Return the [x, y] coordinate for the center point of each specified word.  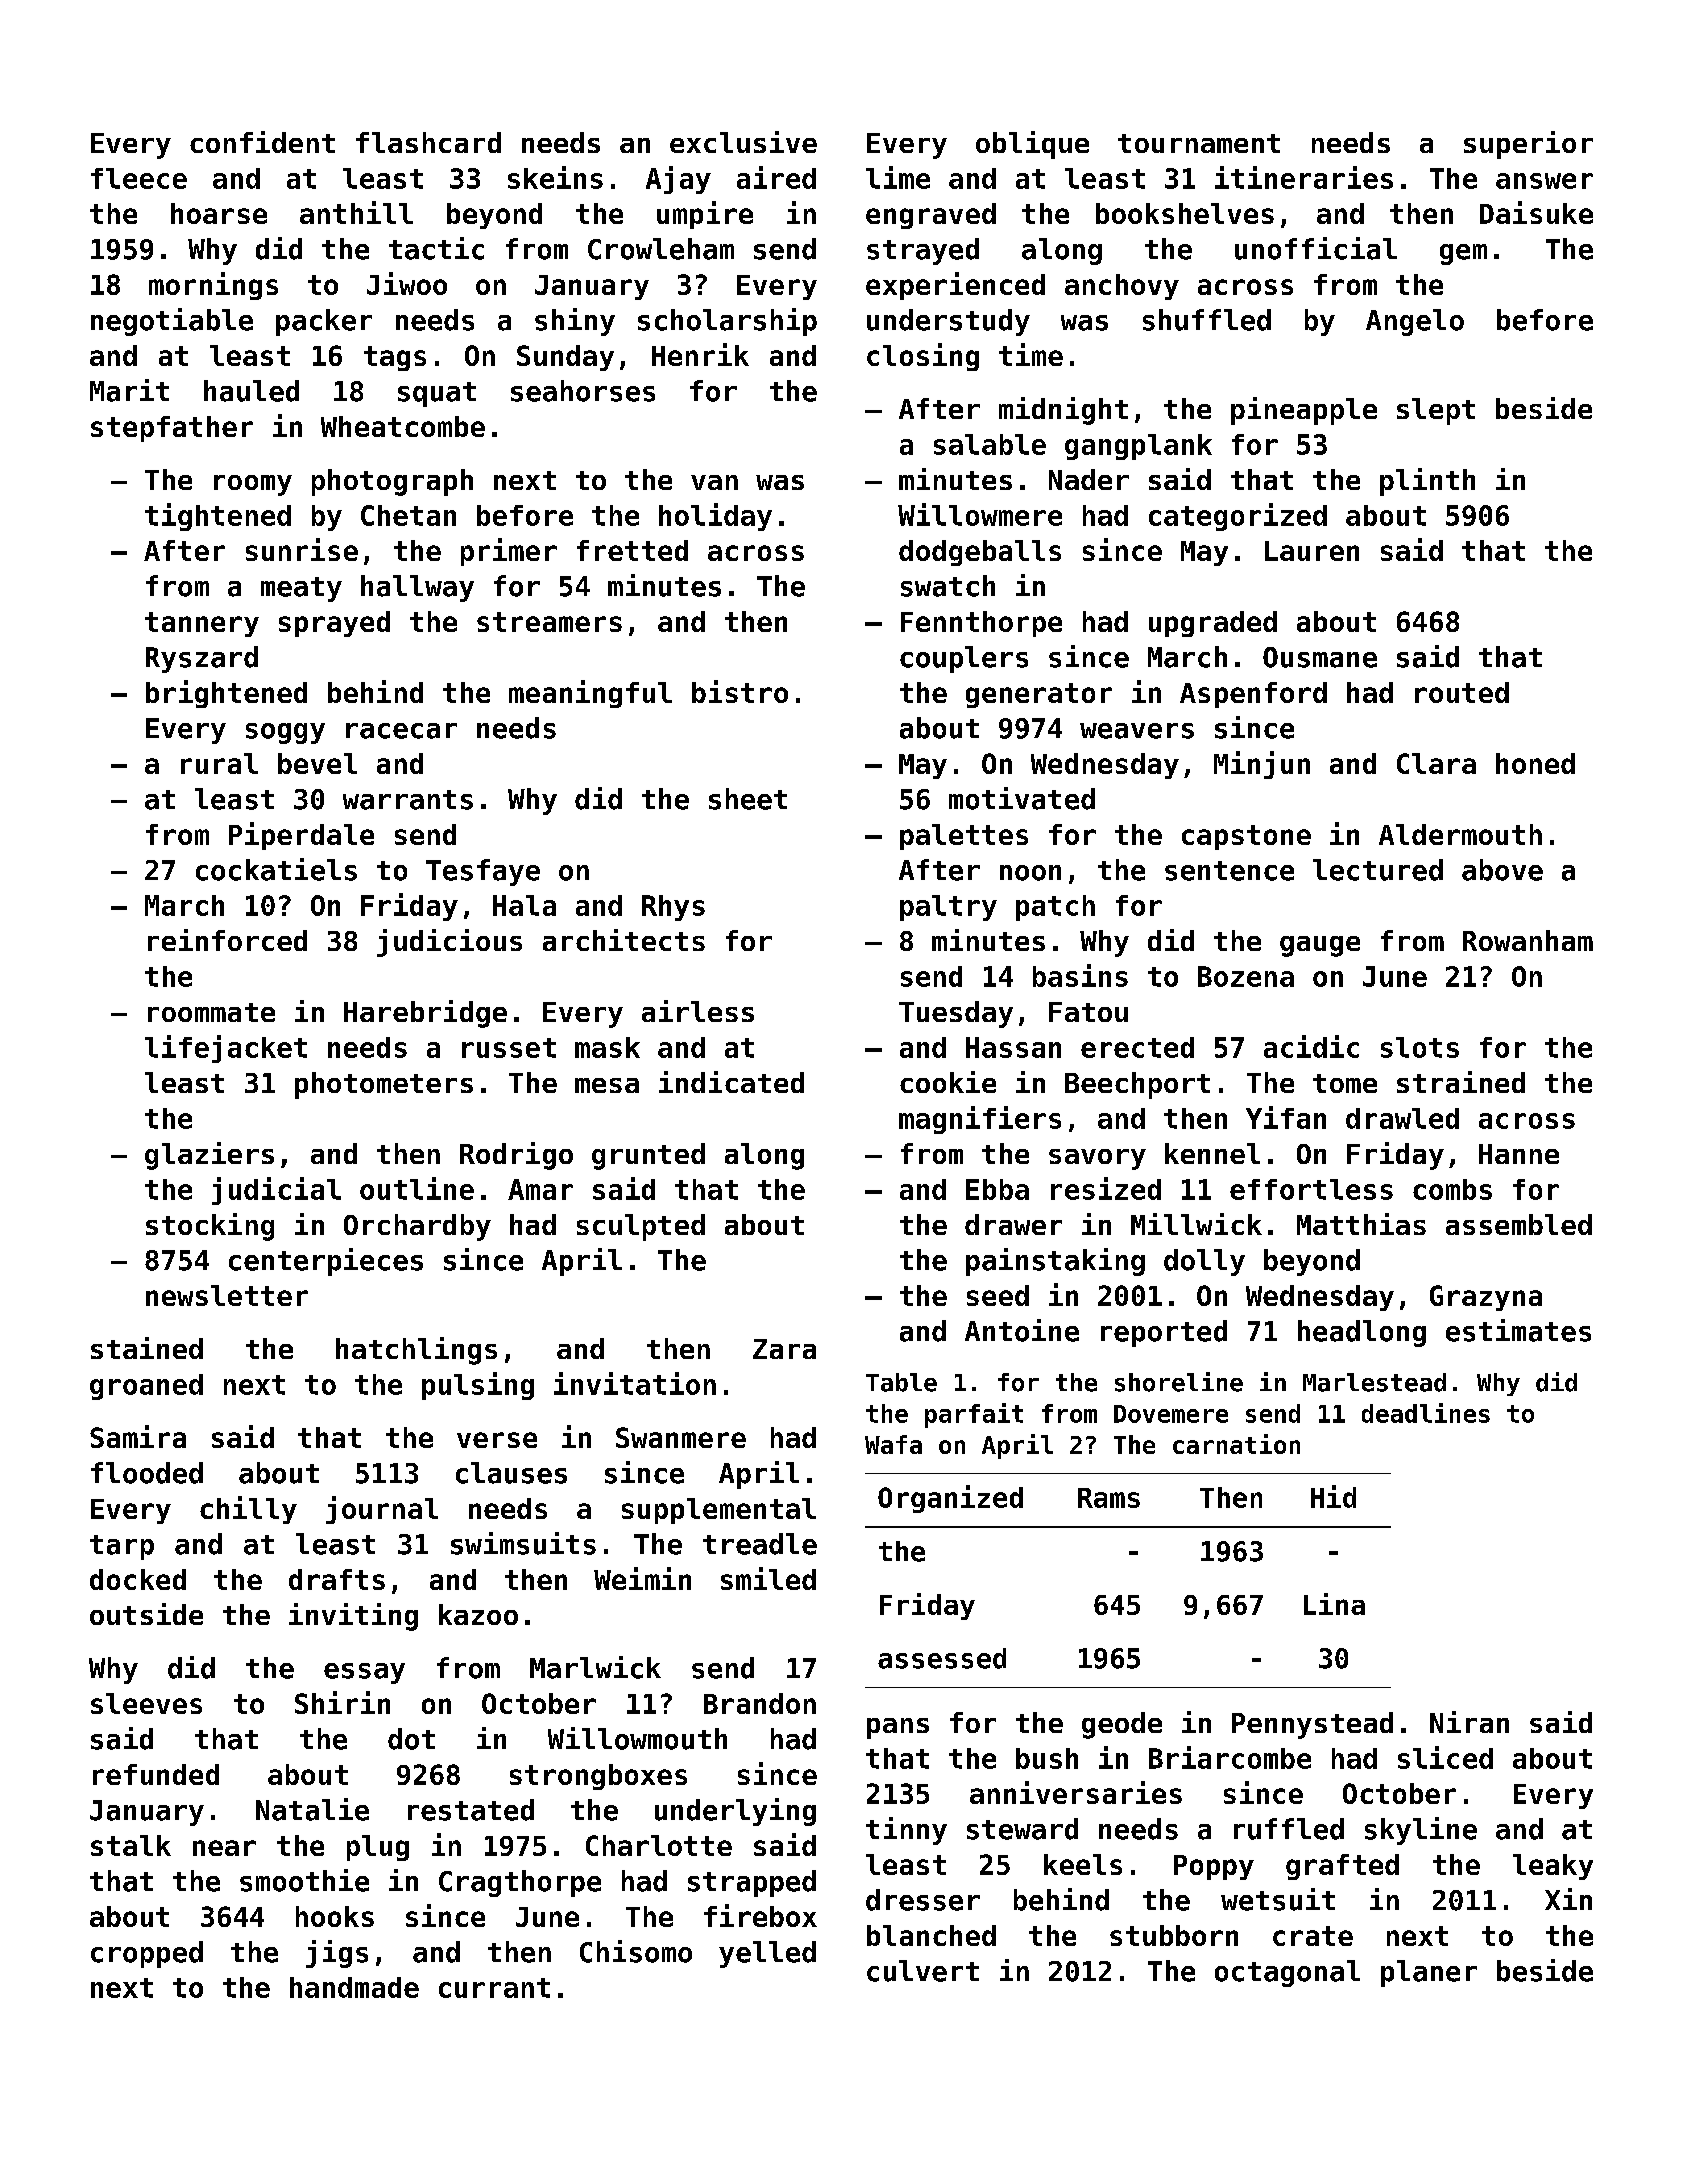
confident [262, 142]
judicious [449, 943]
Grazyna [1486, 1298]
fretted [632, 550]
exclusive [743, 142]
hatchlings [416, 1351]
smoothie [304, 1880]
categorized [1238, 517]
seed [998, 1295]
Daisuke [1536, 212]
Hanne [1519, 1154]
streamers [549, 622]
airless [698, 1011]
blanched [931, 1935]
